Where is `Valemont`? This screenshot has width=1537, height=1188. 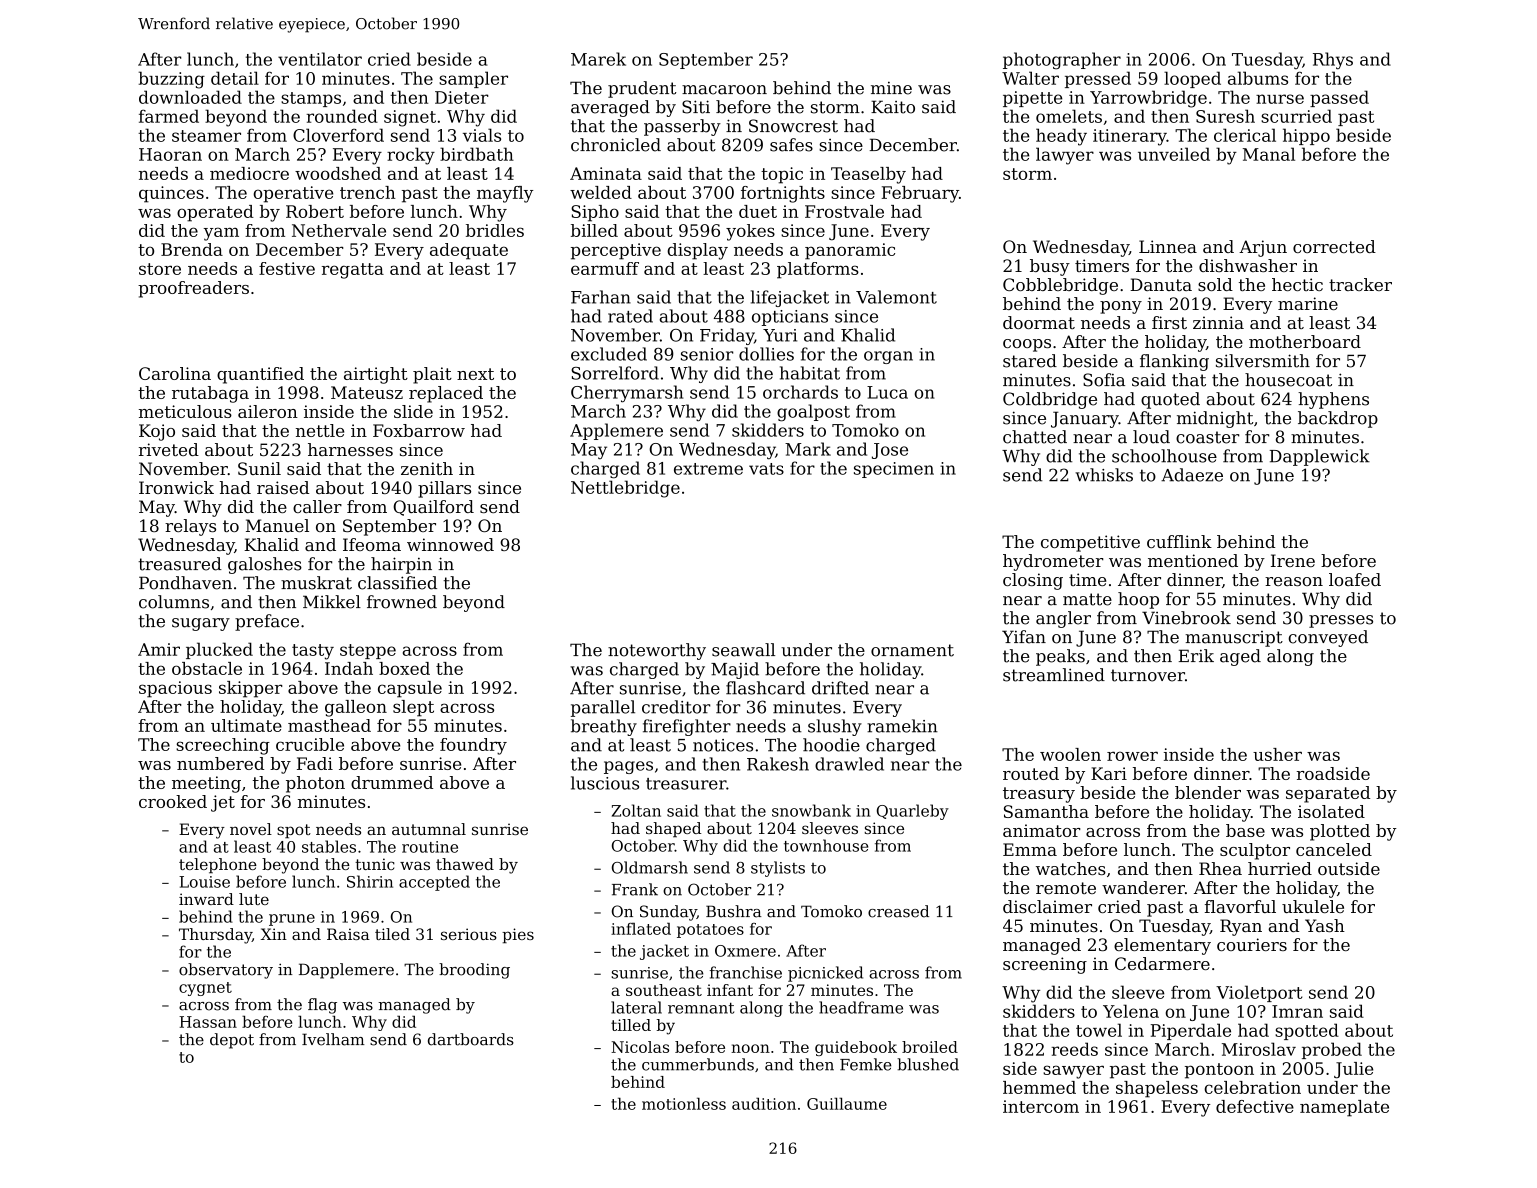
Valemont is located at coordinates (896, 297).
